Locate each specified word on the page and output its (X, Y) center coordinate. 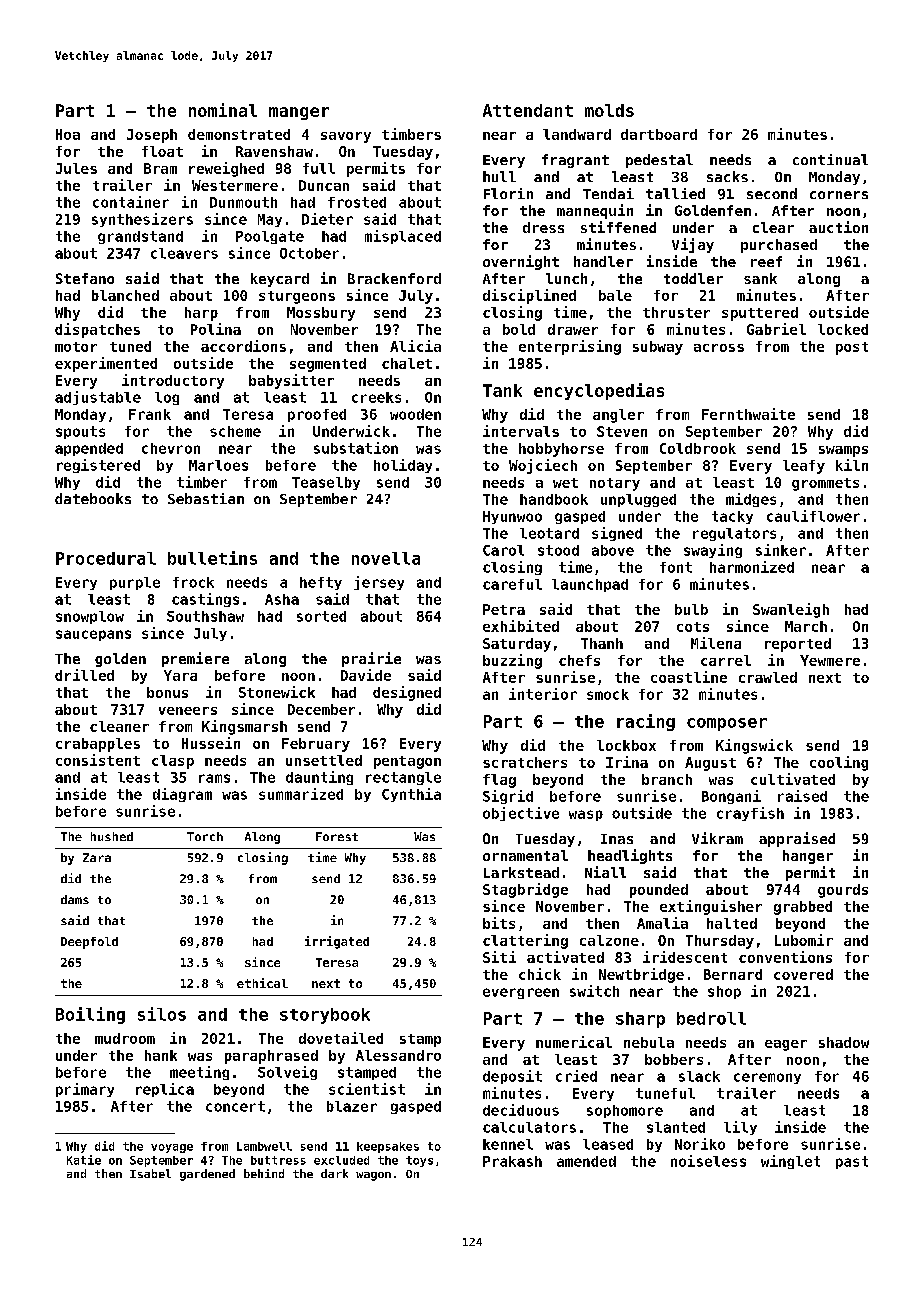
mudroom (125, 1038)
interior (543, 694)
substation (356, 448)
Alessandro (398, 1055)
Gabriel (776, 329)
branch (667, 779)
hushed (112, 836)
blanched (125, 295)
